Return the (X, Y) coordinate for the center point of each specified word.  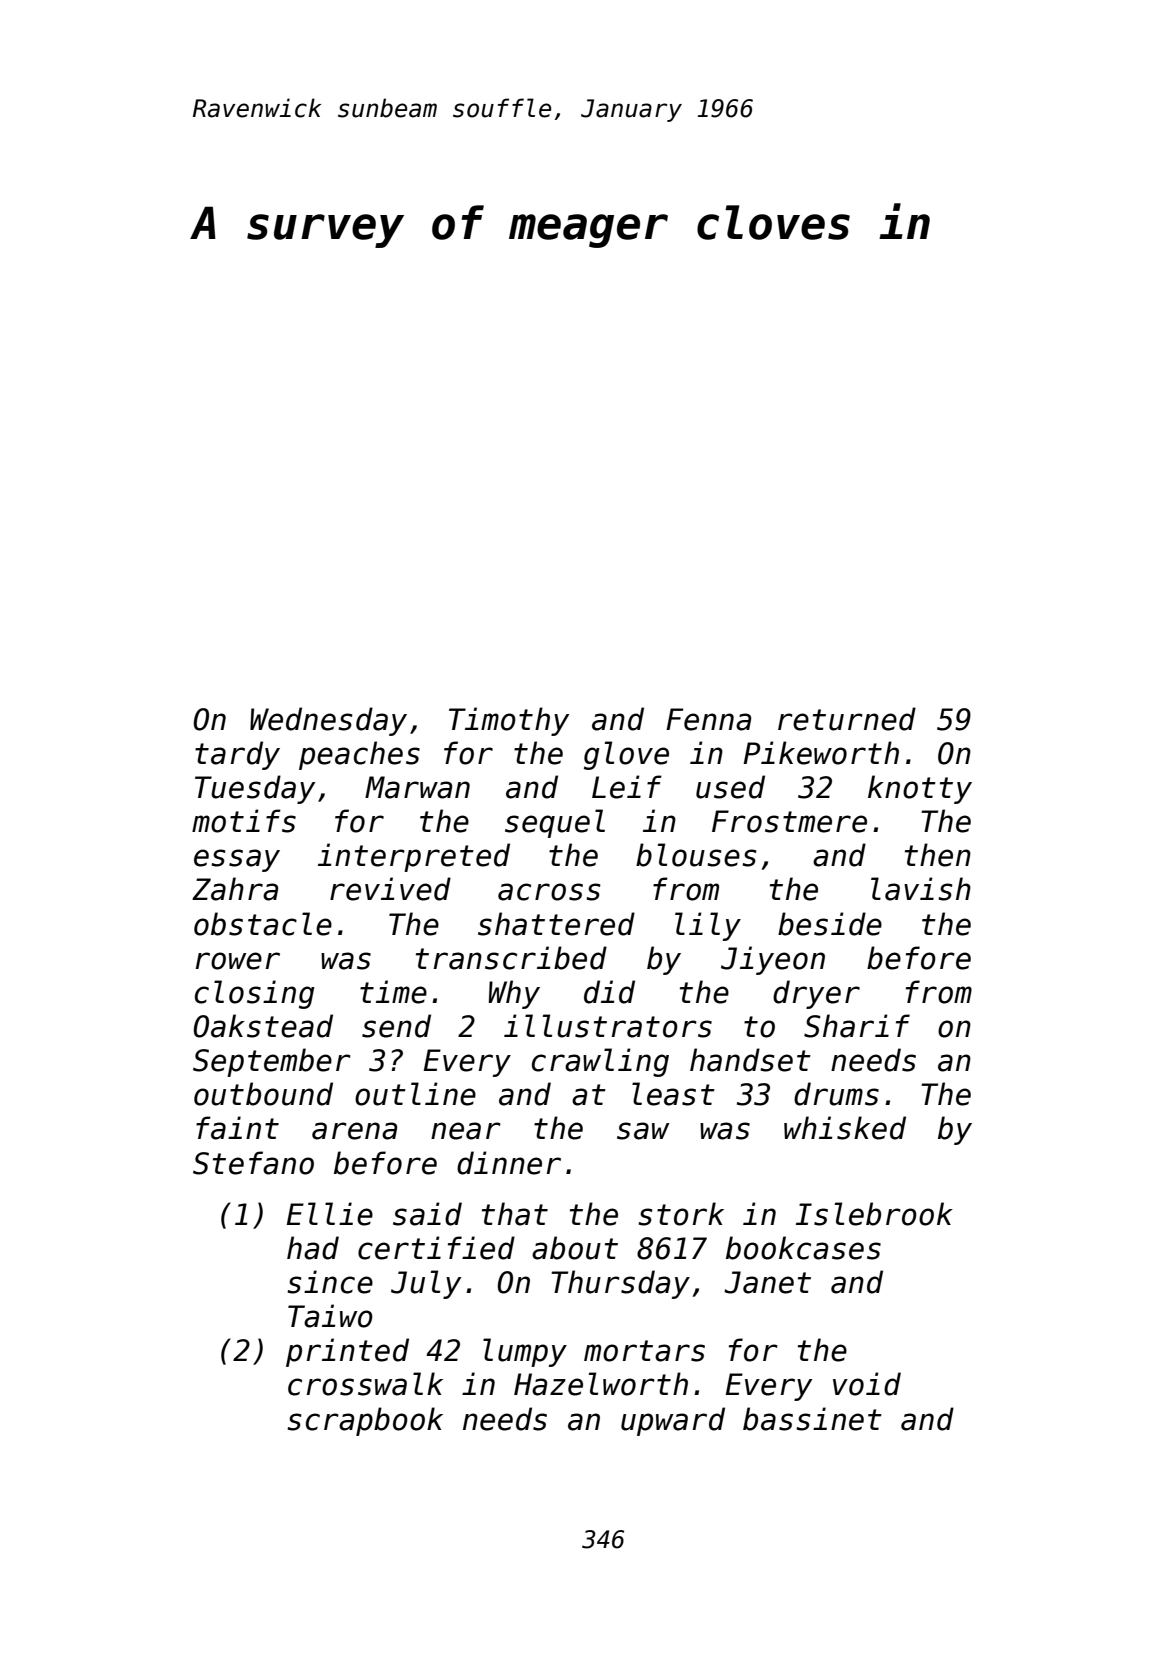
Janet (767, 1282)
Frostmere (789, 821)
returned (847, 719)
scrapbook (365, 1421)
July (426, 1284)
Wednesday (328, 721)
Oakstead (263, 1026)
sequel (555, 823)
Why (514, 994)
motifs (244, 821)
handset (750, 1060)
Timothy (509, 721)
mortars (644, 1351)
